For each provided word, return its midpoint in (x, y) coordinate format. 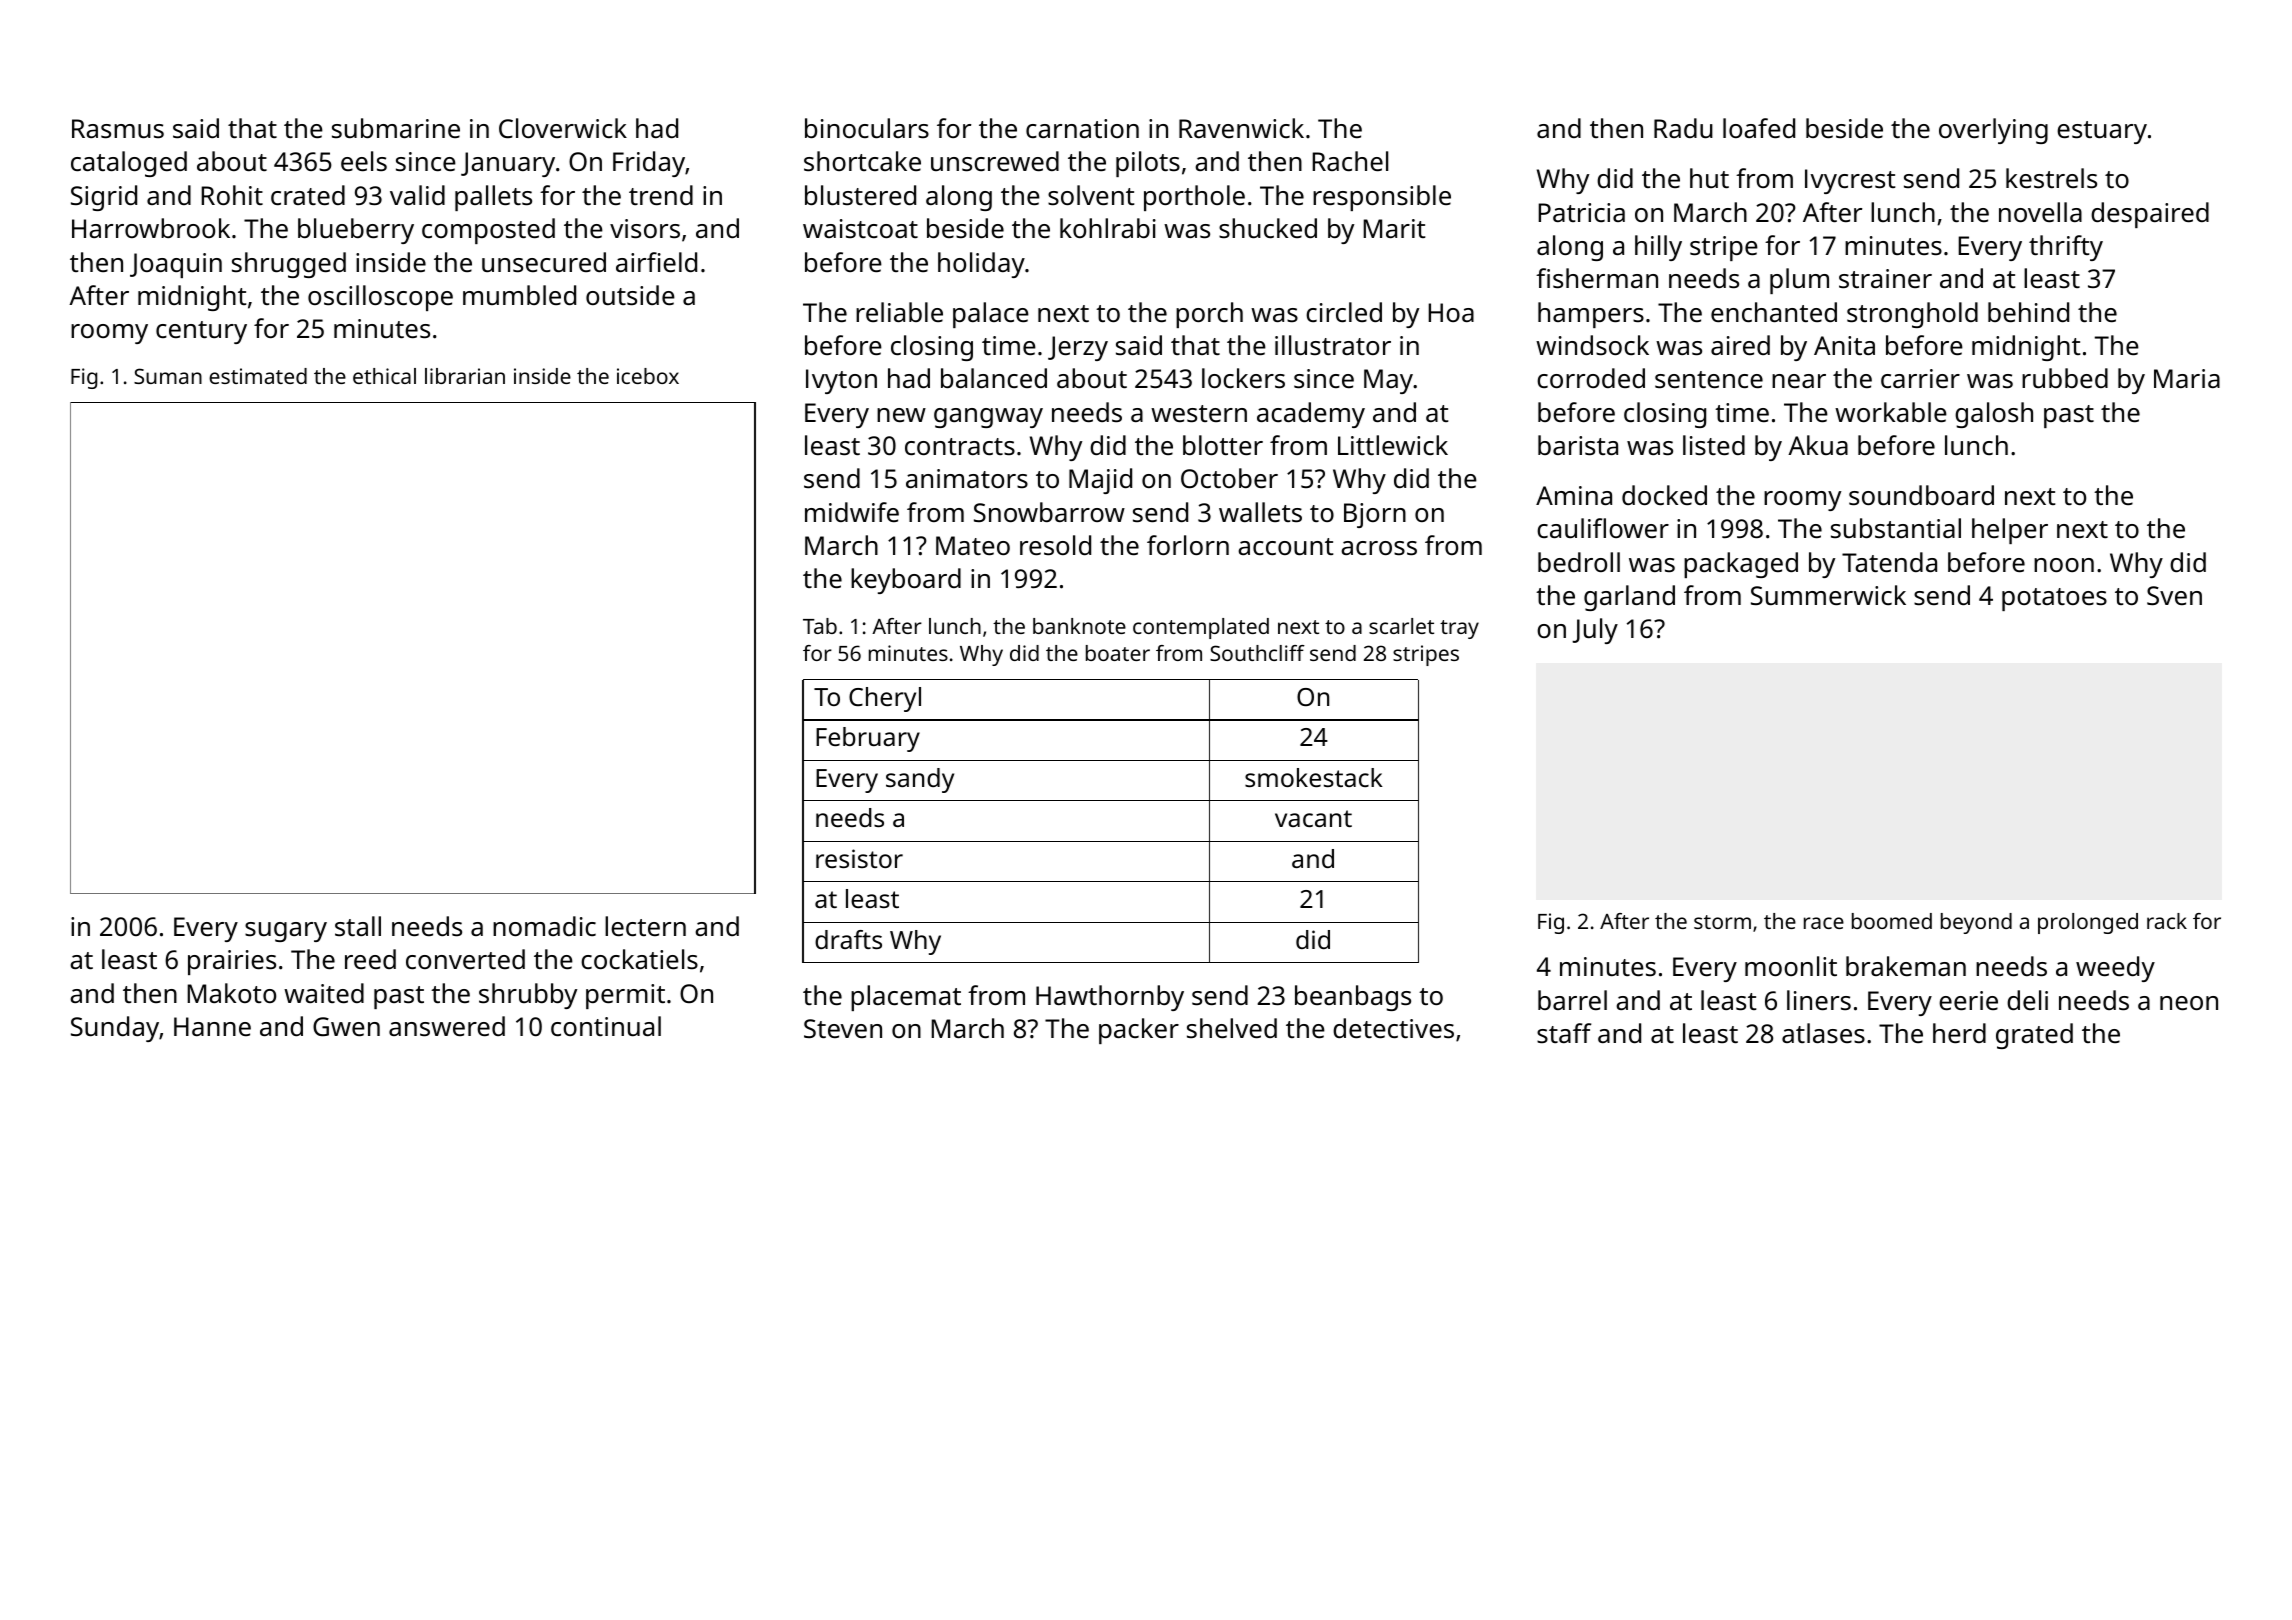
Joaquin (176, 265)
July (1595, 631)
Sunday (115, 1029)
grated (2034, 1036)
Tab (820, 626)
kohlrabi (1108, 228)
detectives (1393, 1028)
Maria (2187, 378)
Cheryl (885, 699)
